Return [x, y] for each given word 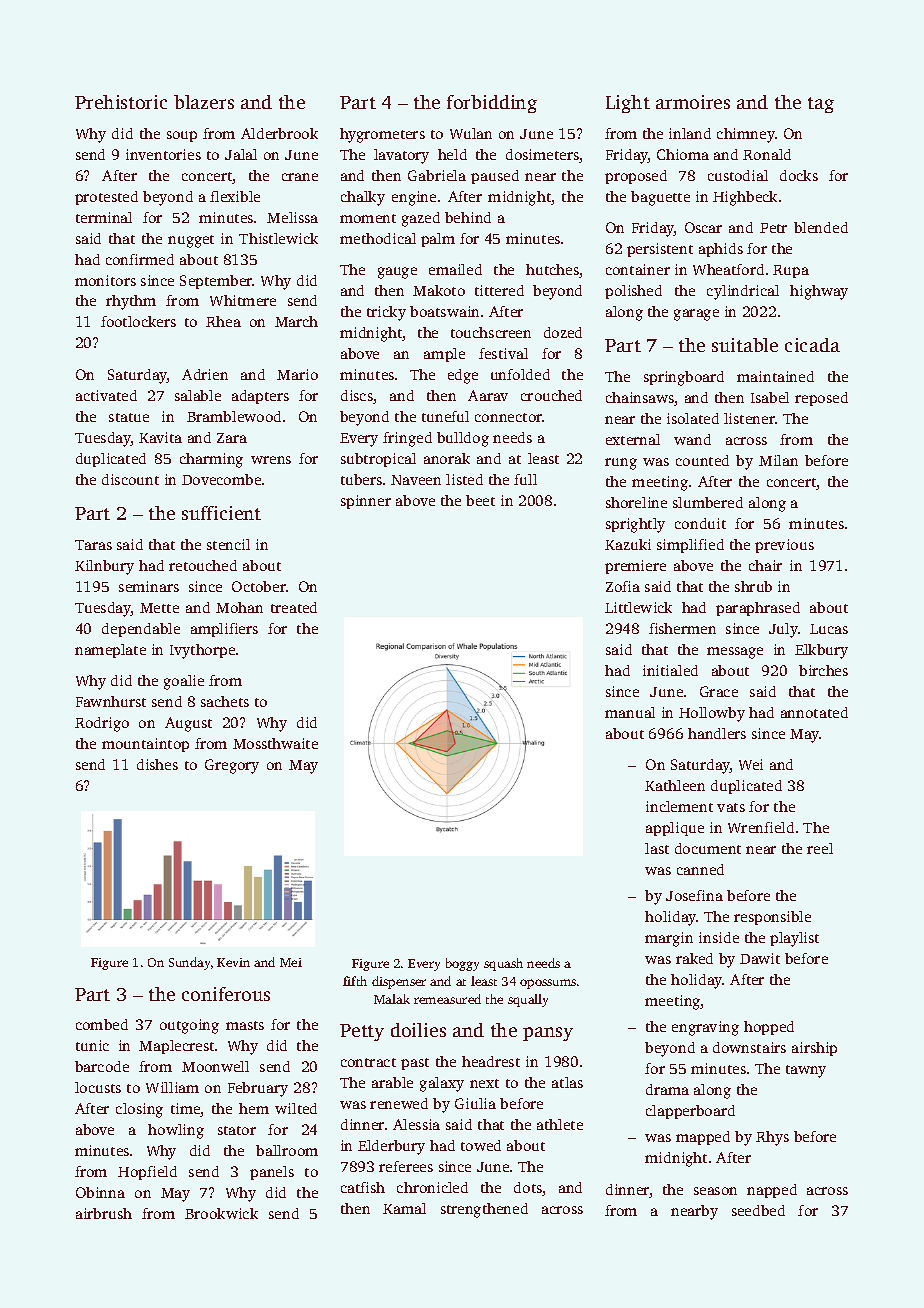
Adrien [205, 374]
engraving [705, 1028]
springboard [684, 378]
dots [528, 1187]
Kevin [233, 962]
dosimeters [542, 154]
